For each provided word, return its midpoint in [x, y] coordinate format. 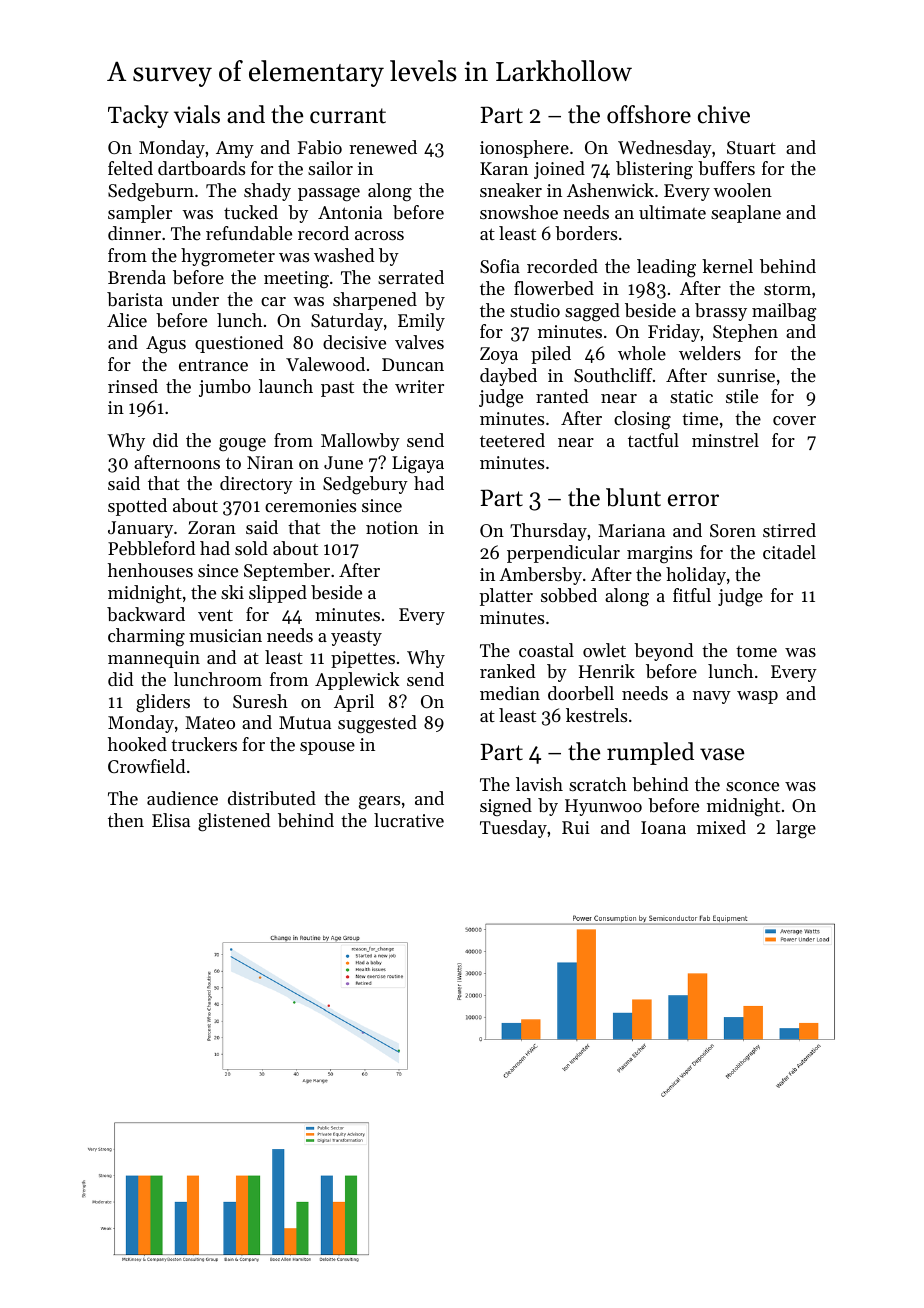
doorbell [581, 693]
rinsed [133, 386]
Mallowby [360, 442]
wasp [757, 697]
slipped [278, 594]
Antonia [350, 212]
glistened [234, 822]
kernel [727, 266]
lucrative [409, 820]
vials [197, 114]
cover [794, 420]
